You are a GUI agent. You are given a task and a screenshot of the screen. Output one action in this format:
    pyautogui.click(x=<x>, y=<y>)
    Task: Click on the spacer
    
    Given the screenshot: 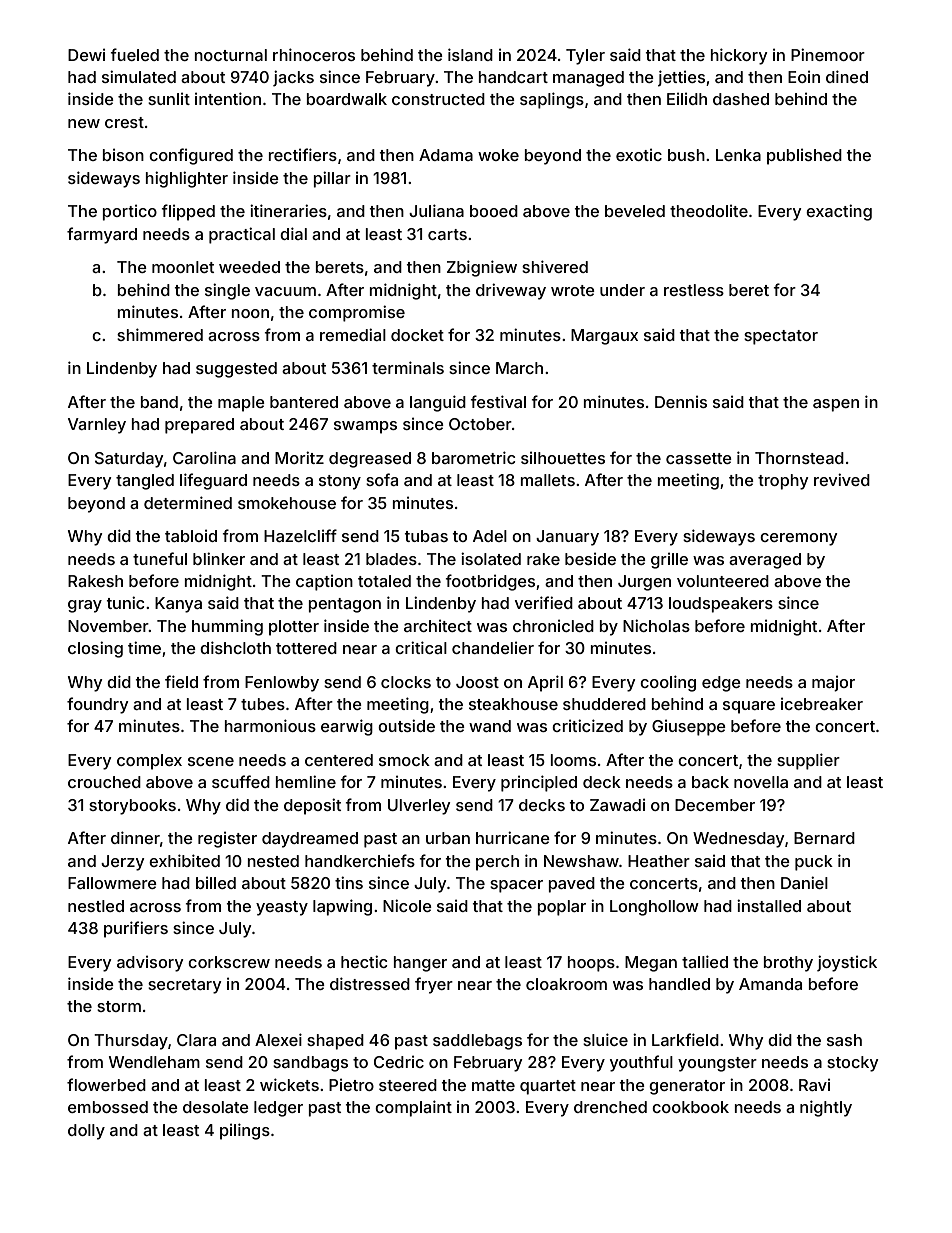 What is the action you would take?
    pyautogui.click(x=516, y=886)
